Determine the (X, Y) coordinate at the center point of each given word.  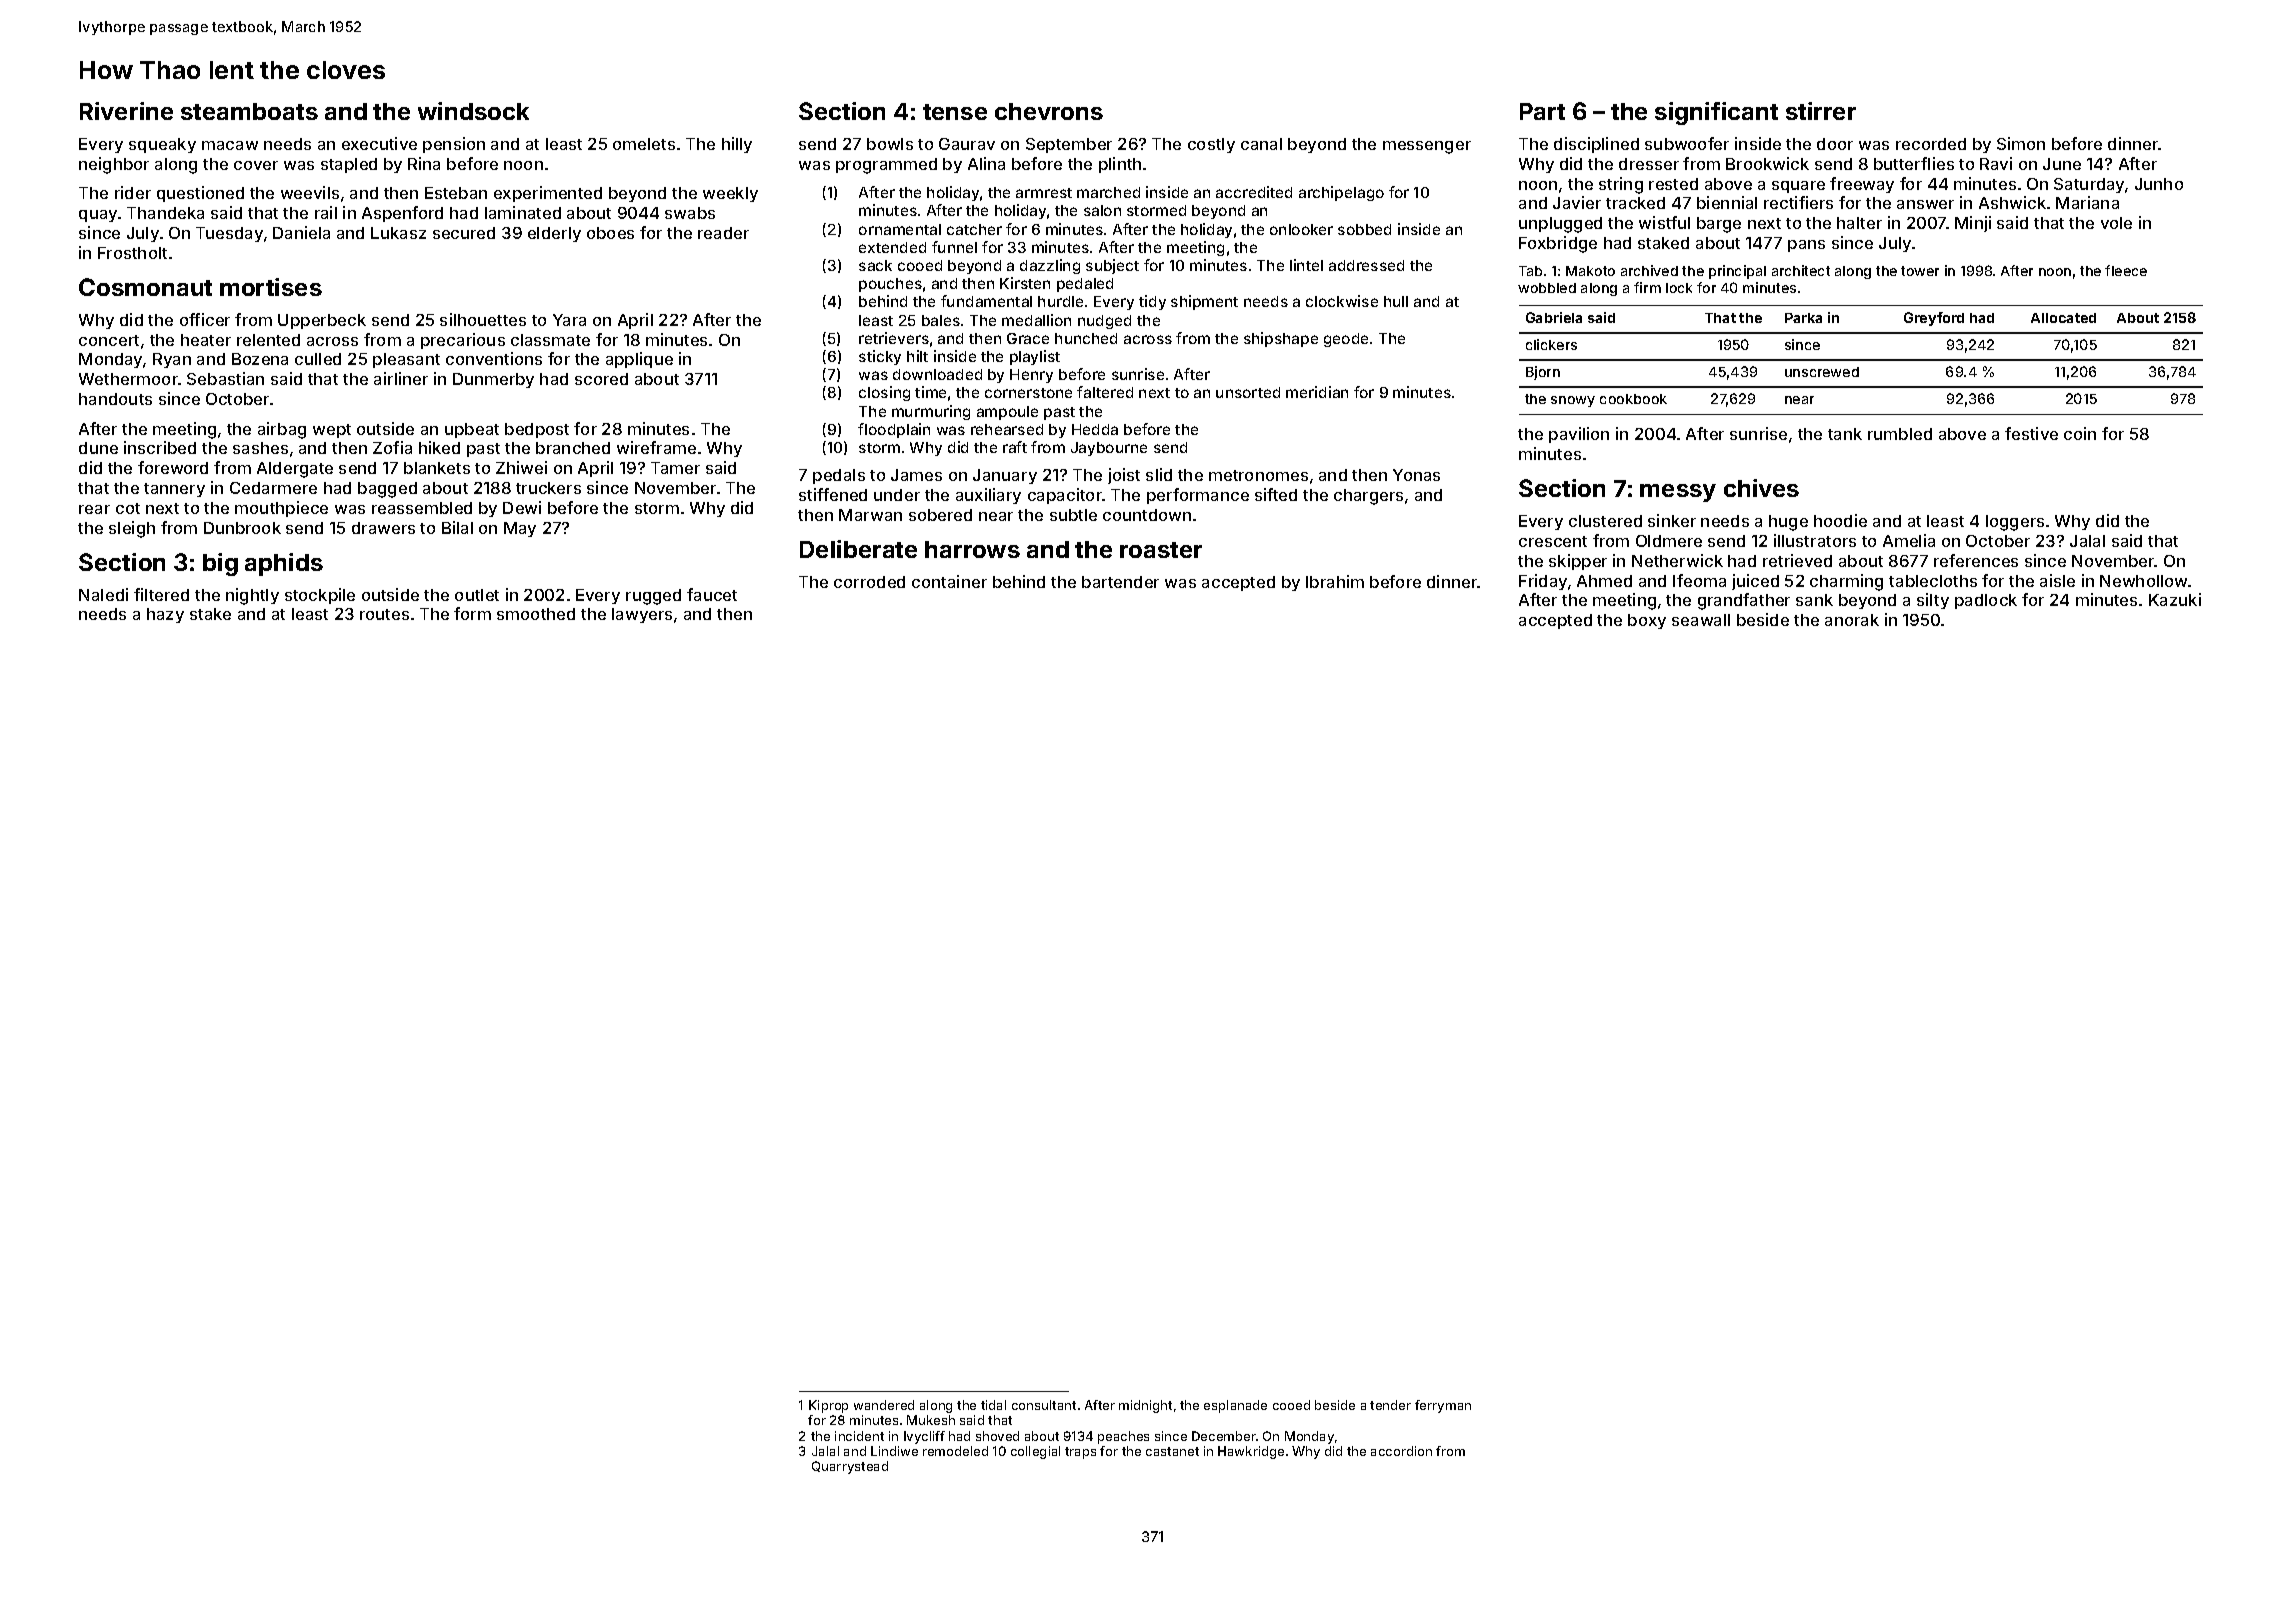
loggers (2015, 523)
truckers (548, 488)
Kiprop (828, 1406)
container (949, 581)
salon (1102, 210)
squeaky (162, 145)
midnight (1145, 1406)
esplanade (1235, 1406)
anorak (1852, 620)
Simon (2021, 143)
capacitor (1065, 496)
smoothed (536, 614)
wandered (884, 1405)
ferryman (1443, 1406)
